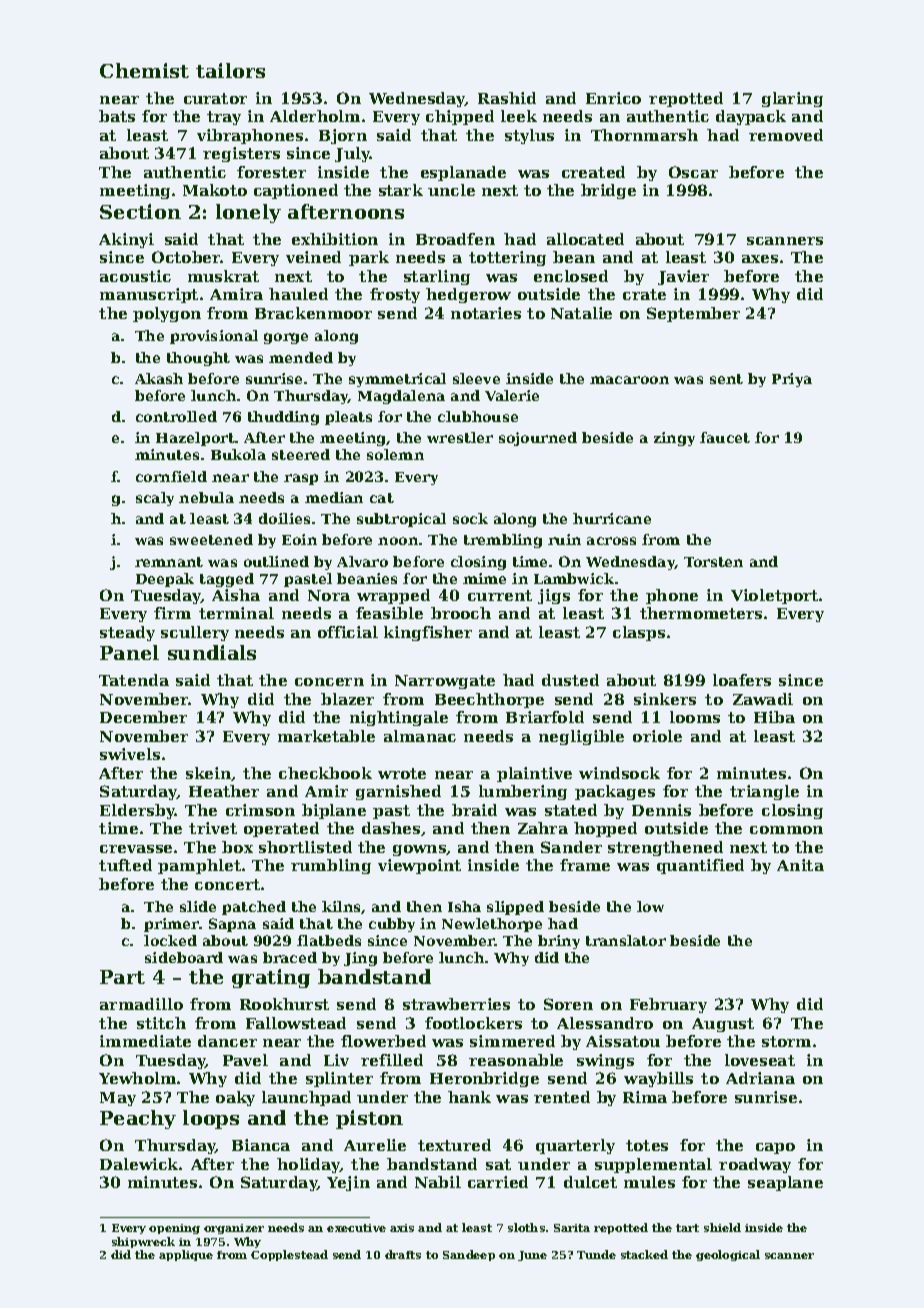 The image size is (924, 1308). I want to click on Rashid, so click(507, 98).
